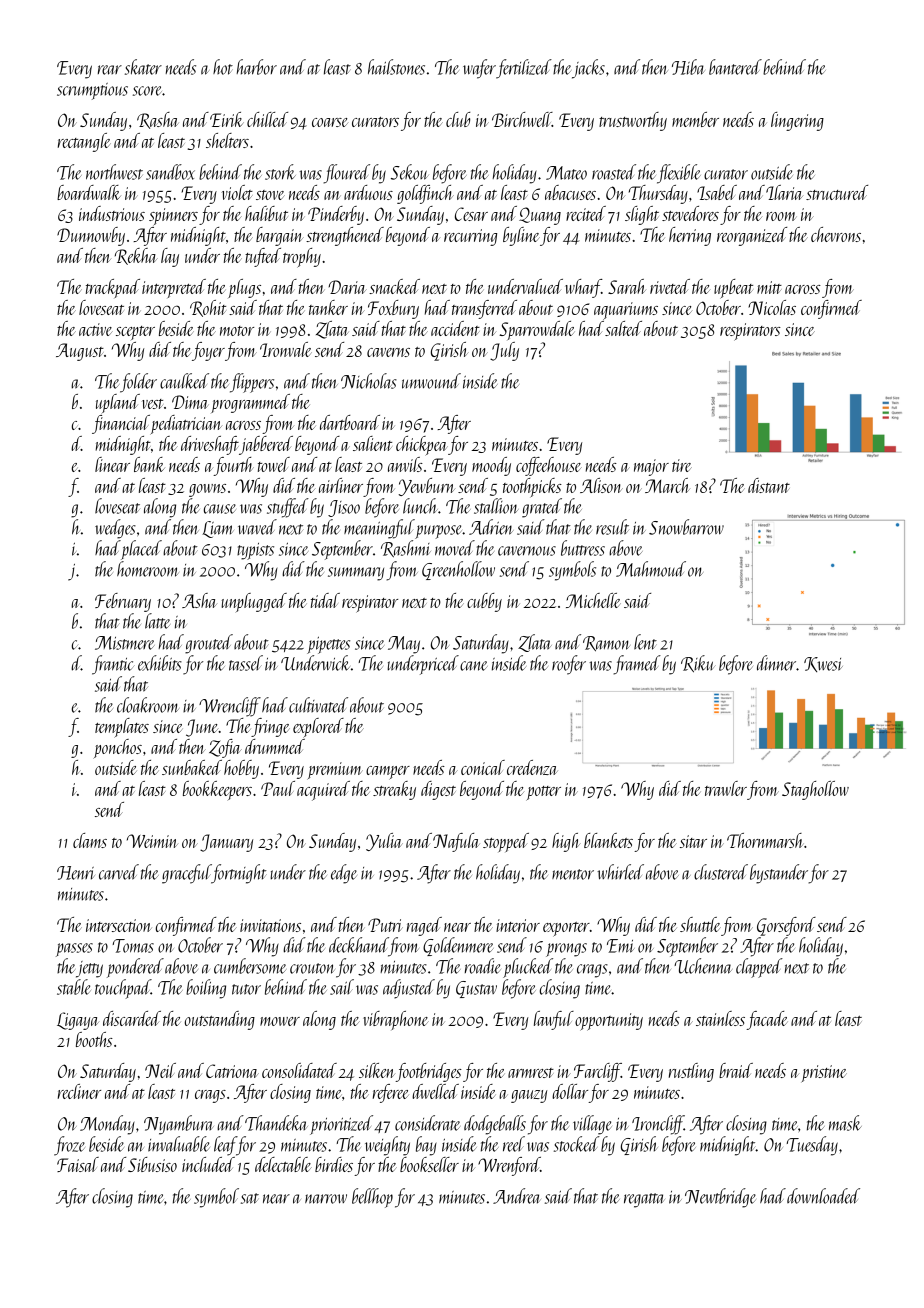 The height and width of the image is (1308, 924). Describe the element at coordinates (84, 142) in the image. I see `rectangle` at that location.
